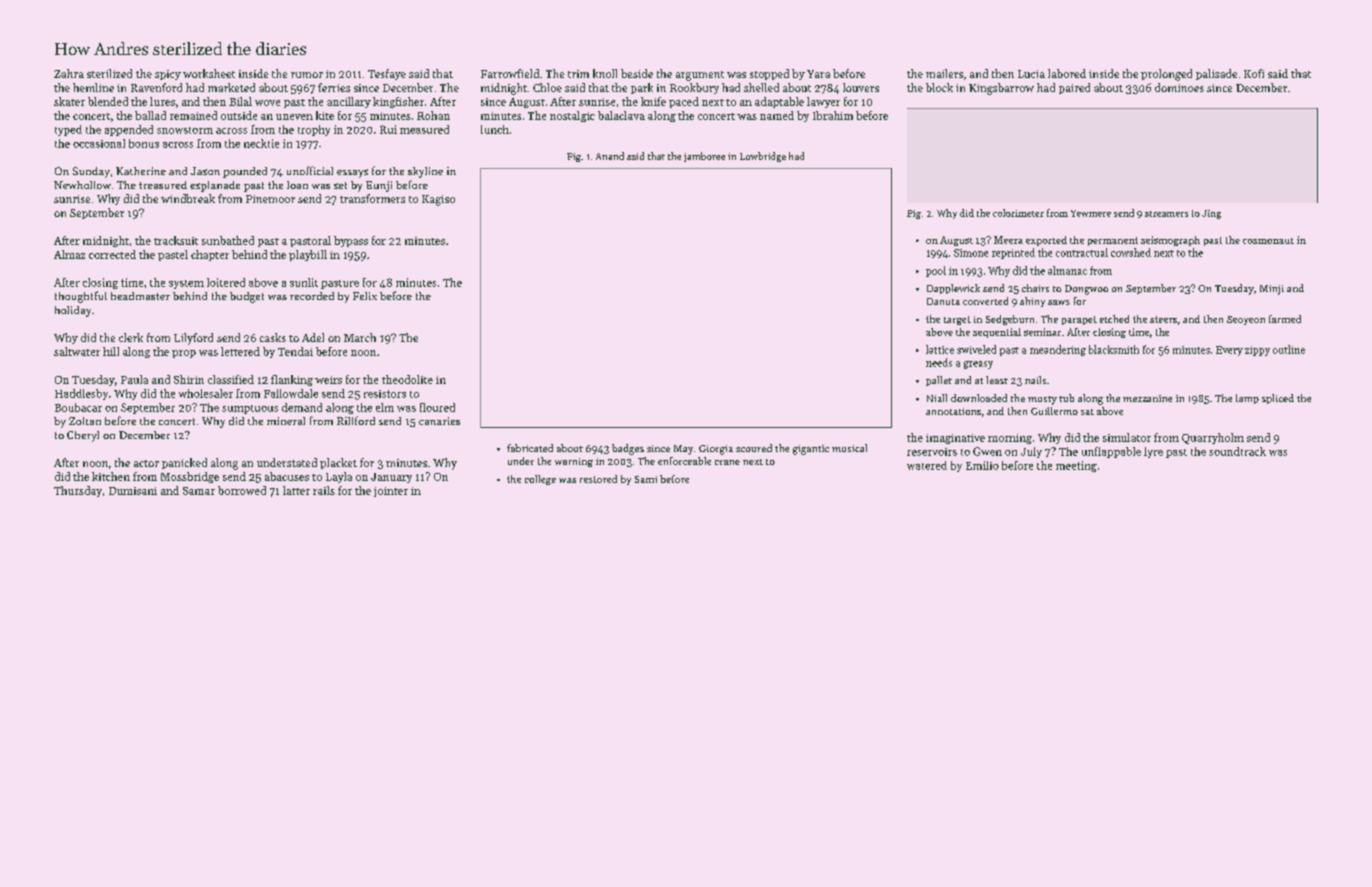  What do you see at coordinates (398, 102) in the document?
I see `kingfisher` at bounding box center [398, 102].
